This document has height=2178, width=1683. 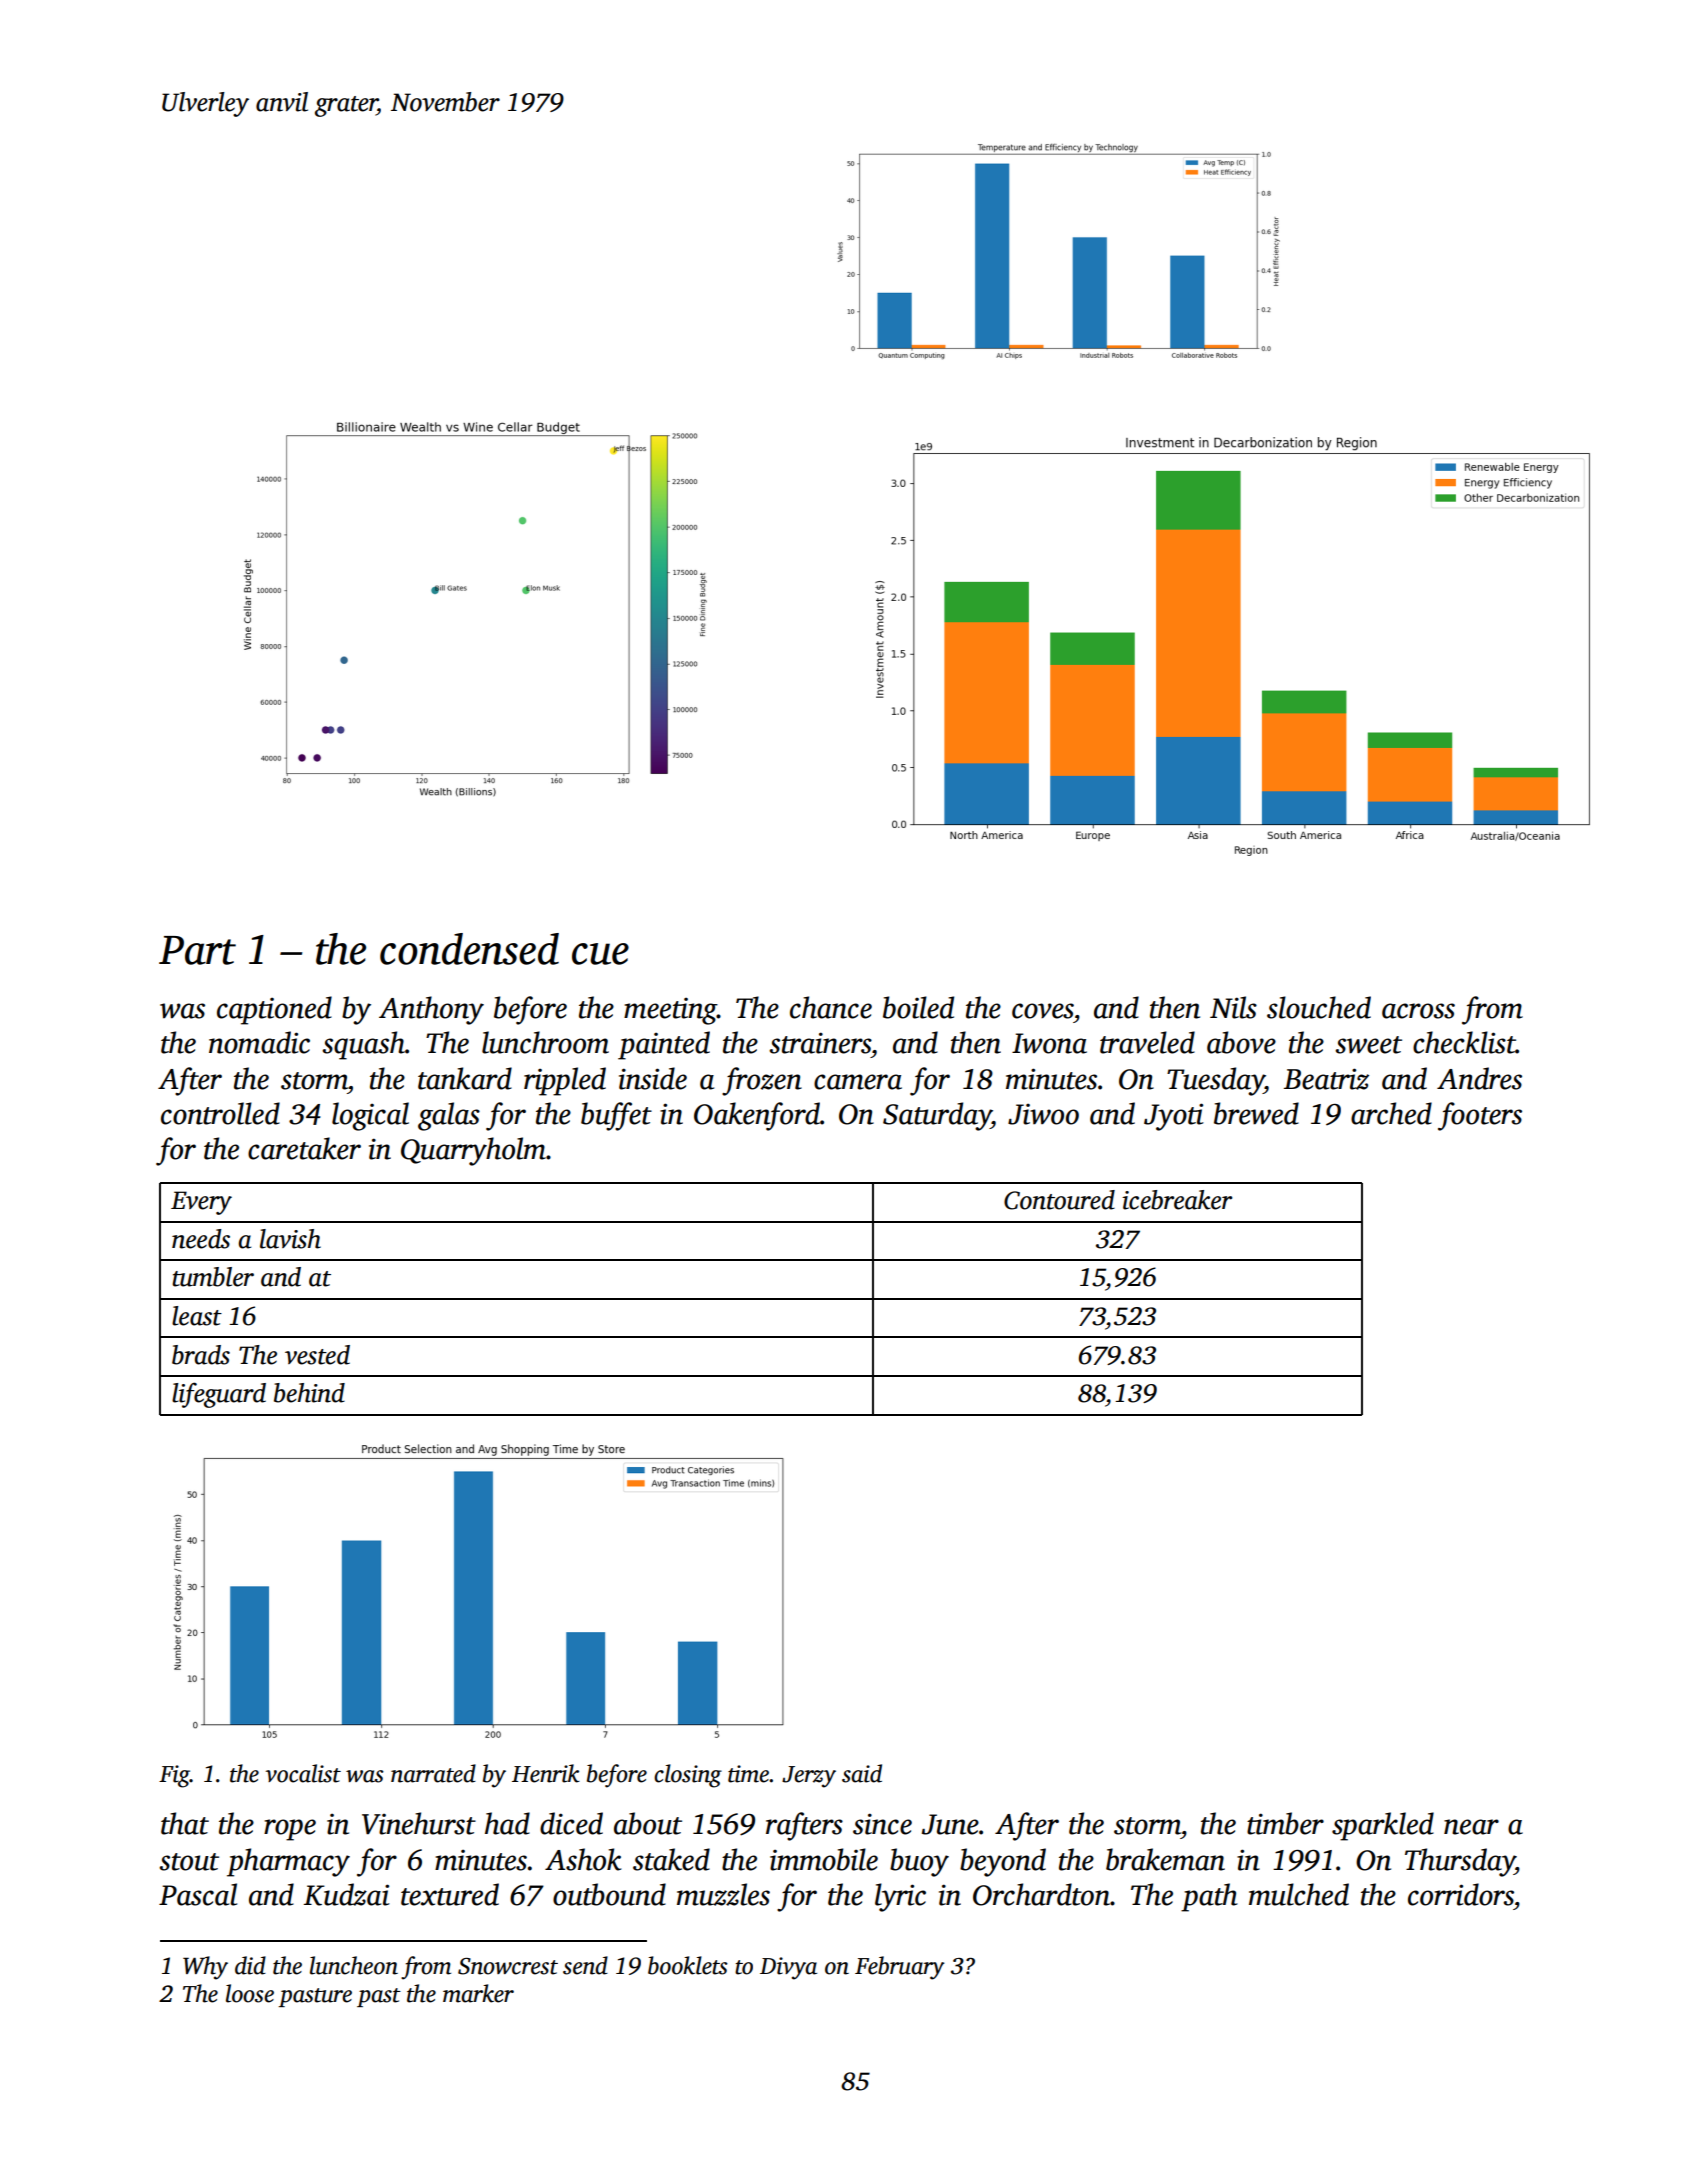 I want to click on cue, so click(x=600, y=954).
